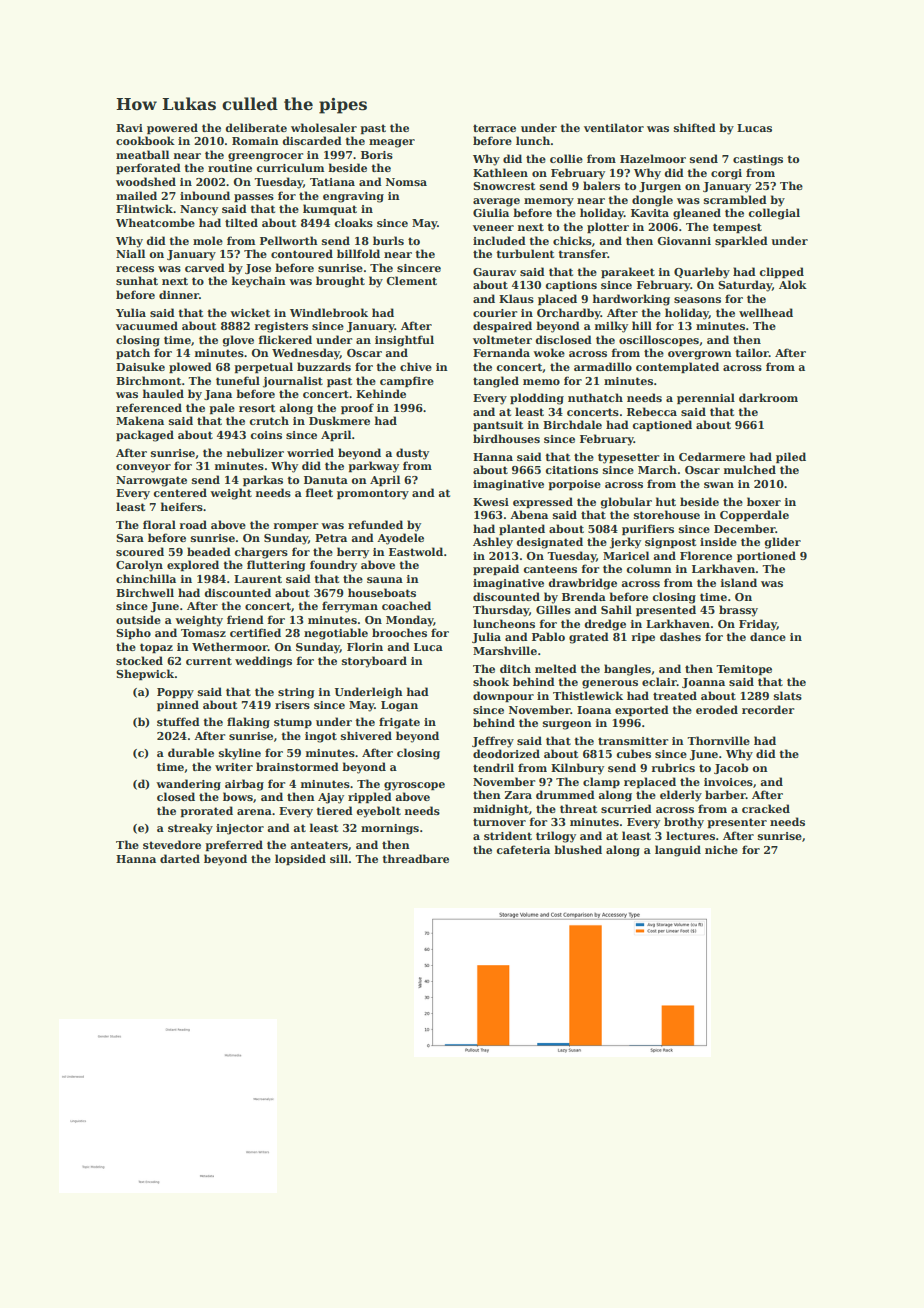 The width and height of the screenshot is (924, 1308). What do you see at coordinates (407, 381) in the screenshot?
I see `campfire` at bounding box center [407, 381].
